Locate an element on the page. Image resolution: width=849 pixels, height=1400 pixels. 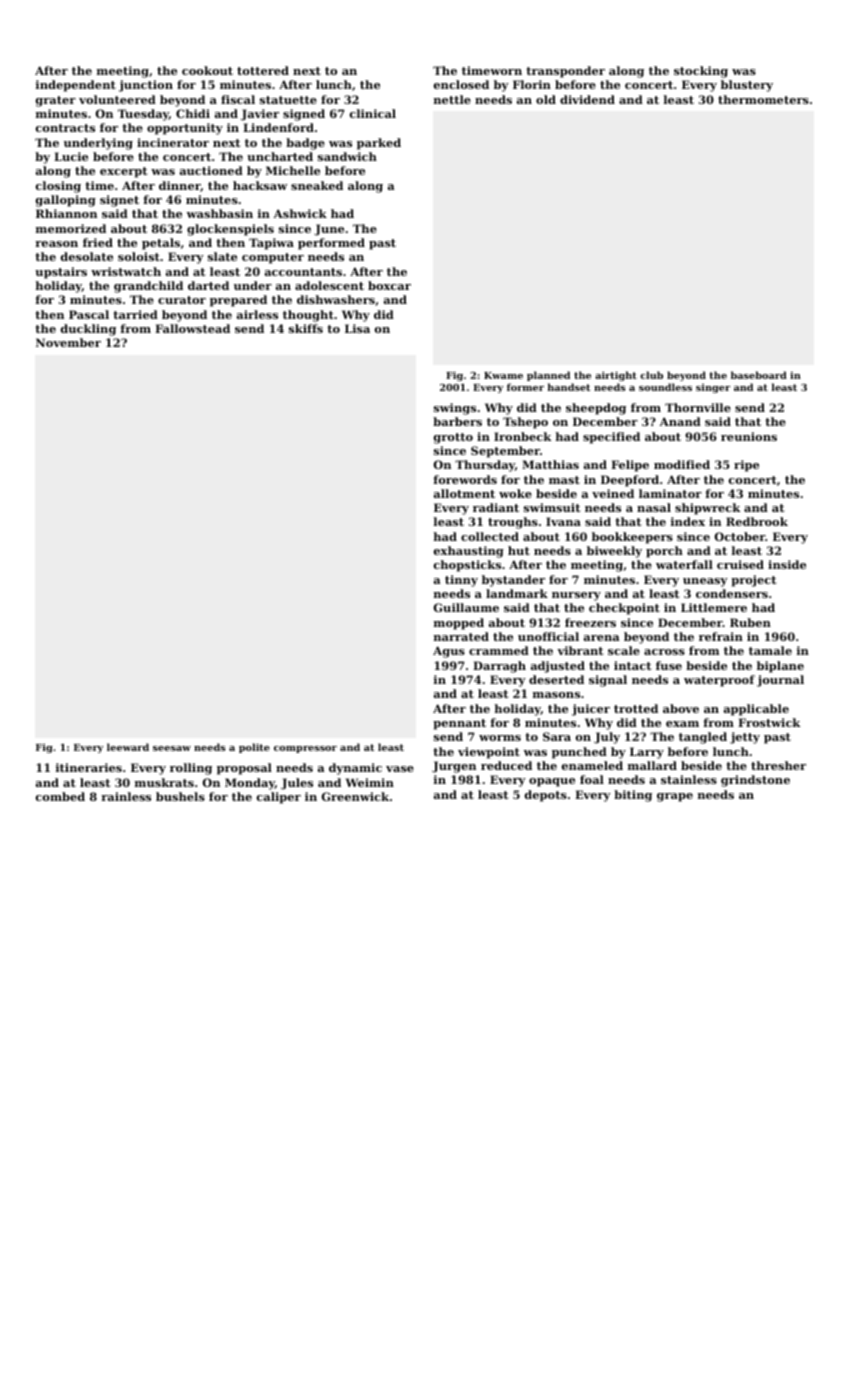
barbers is located at coordinates (457, 421).
